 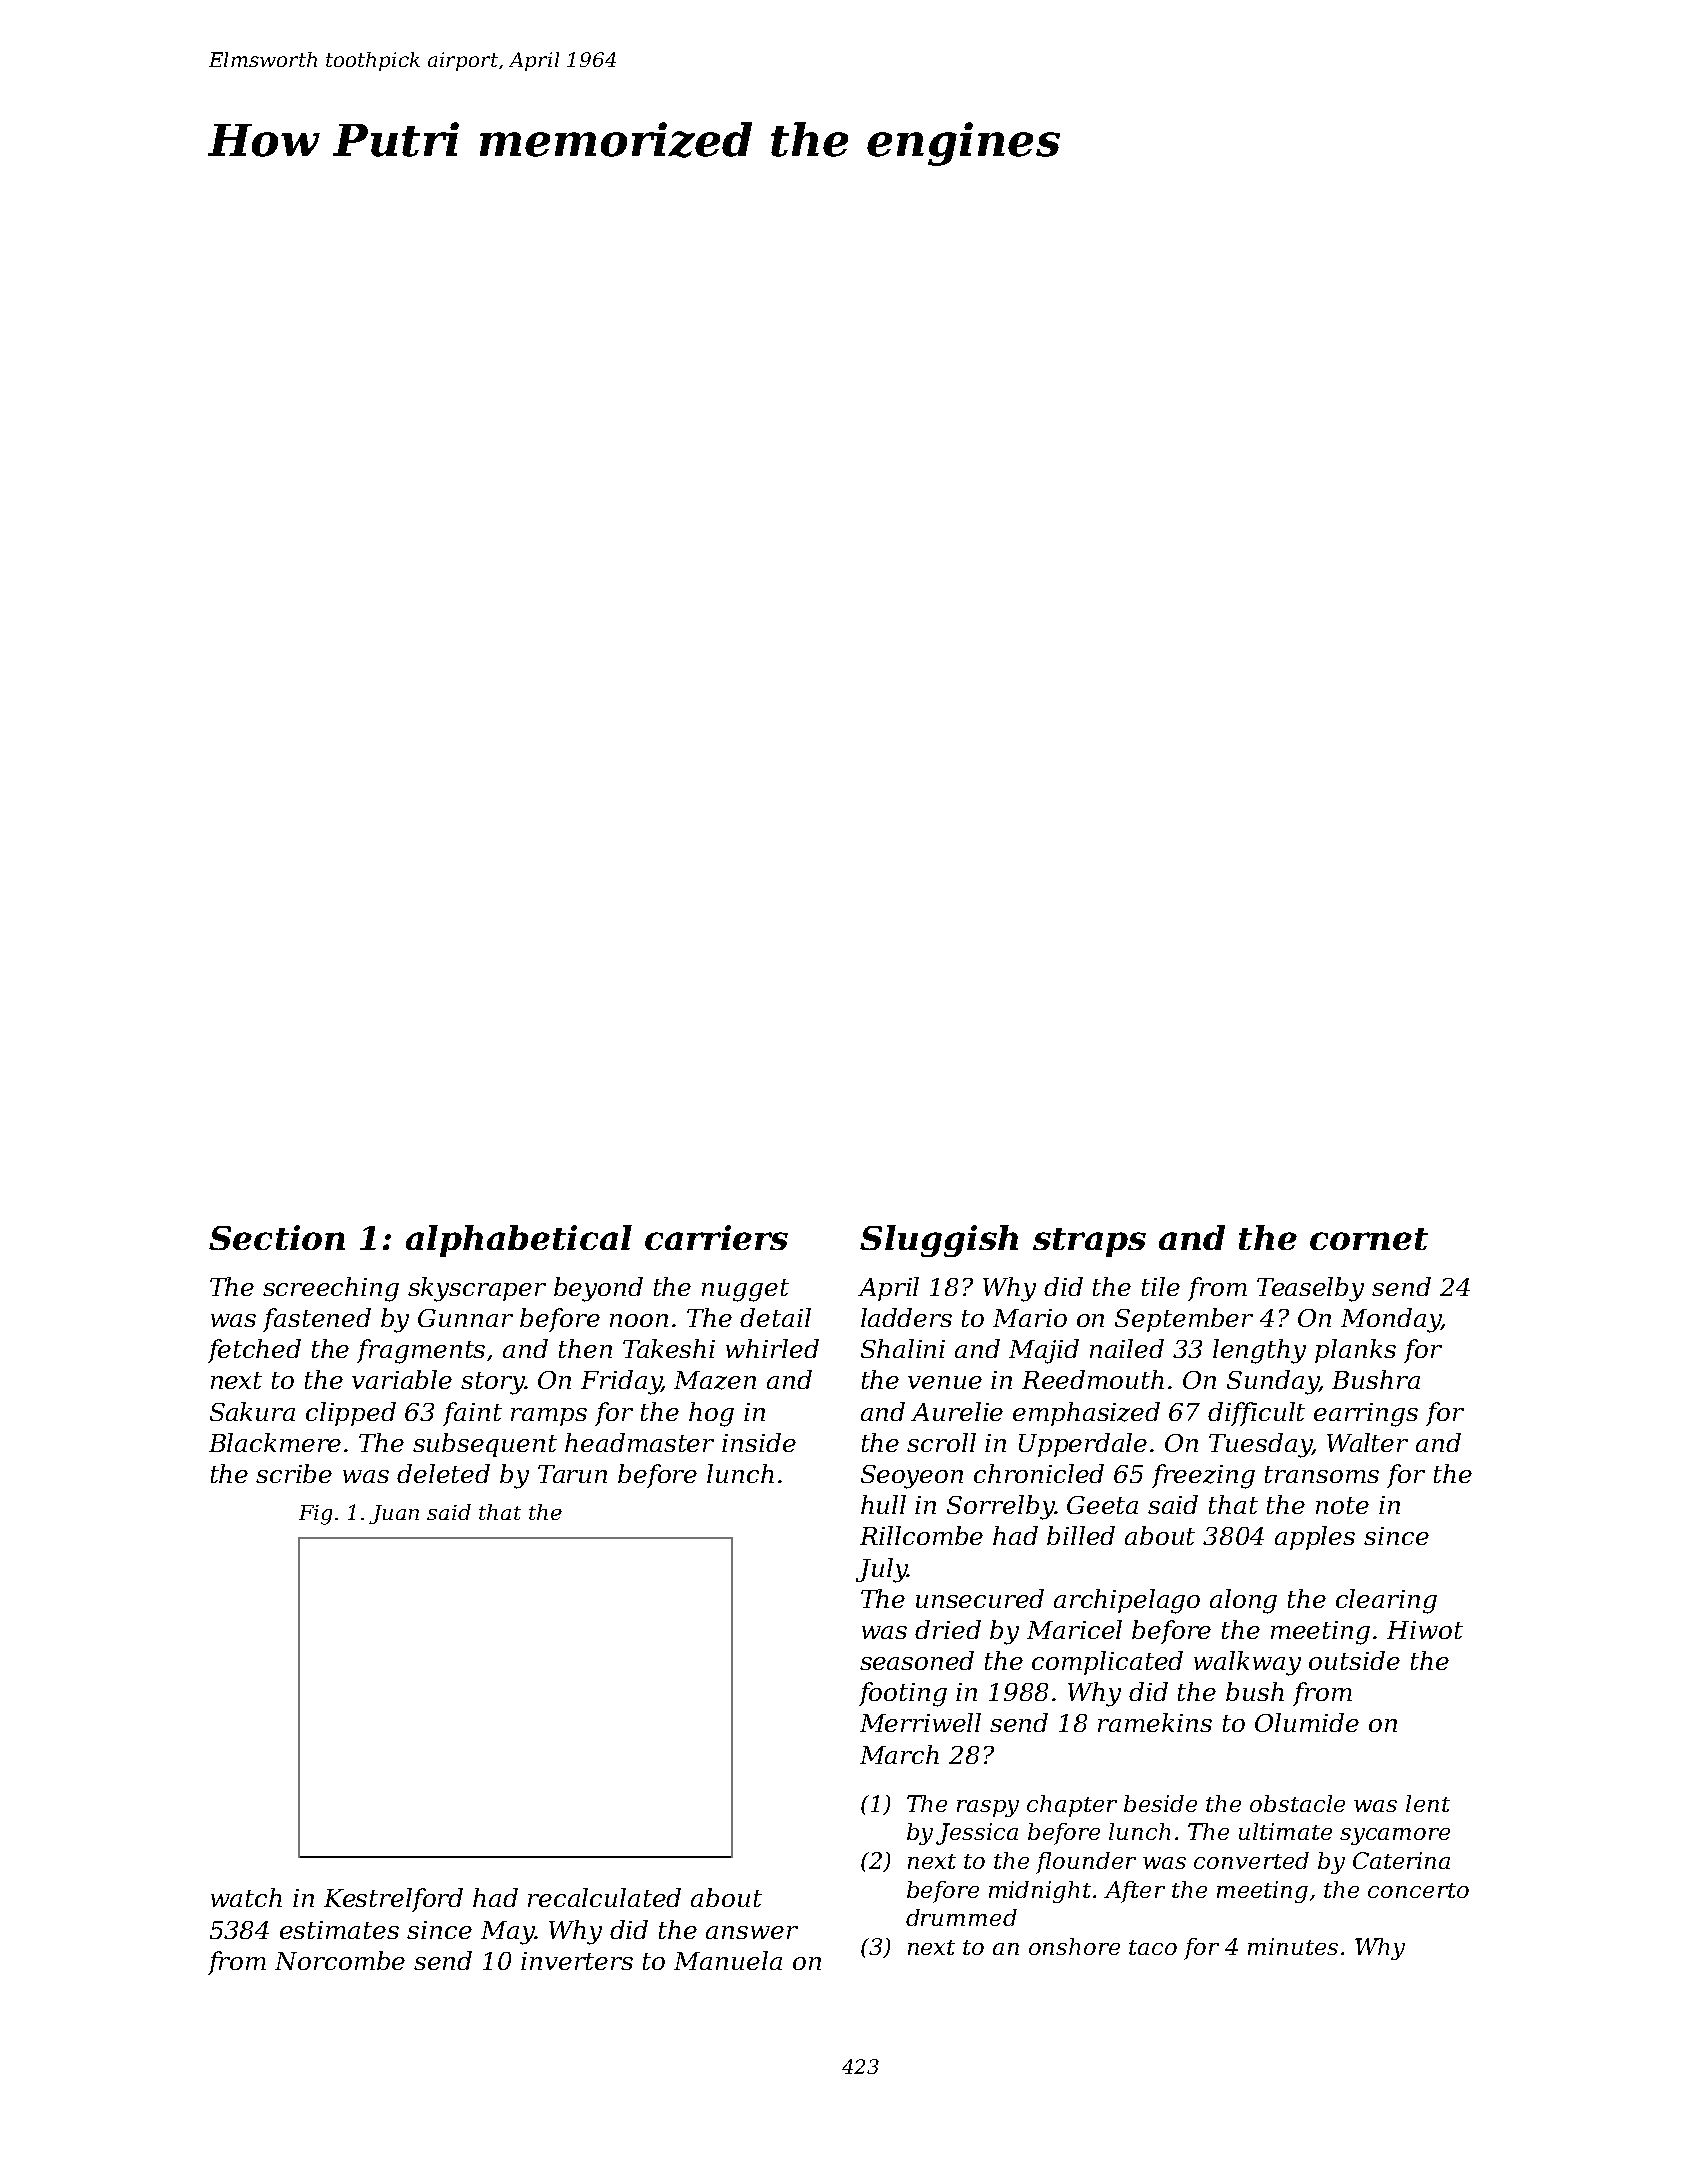 I want to click on Section, so click(x=277, y=1237).
